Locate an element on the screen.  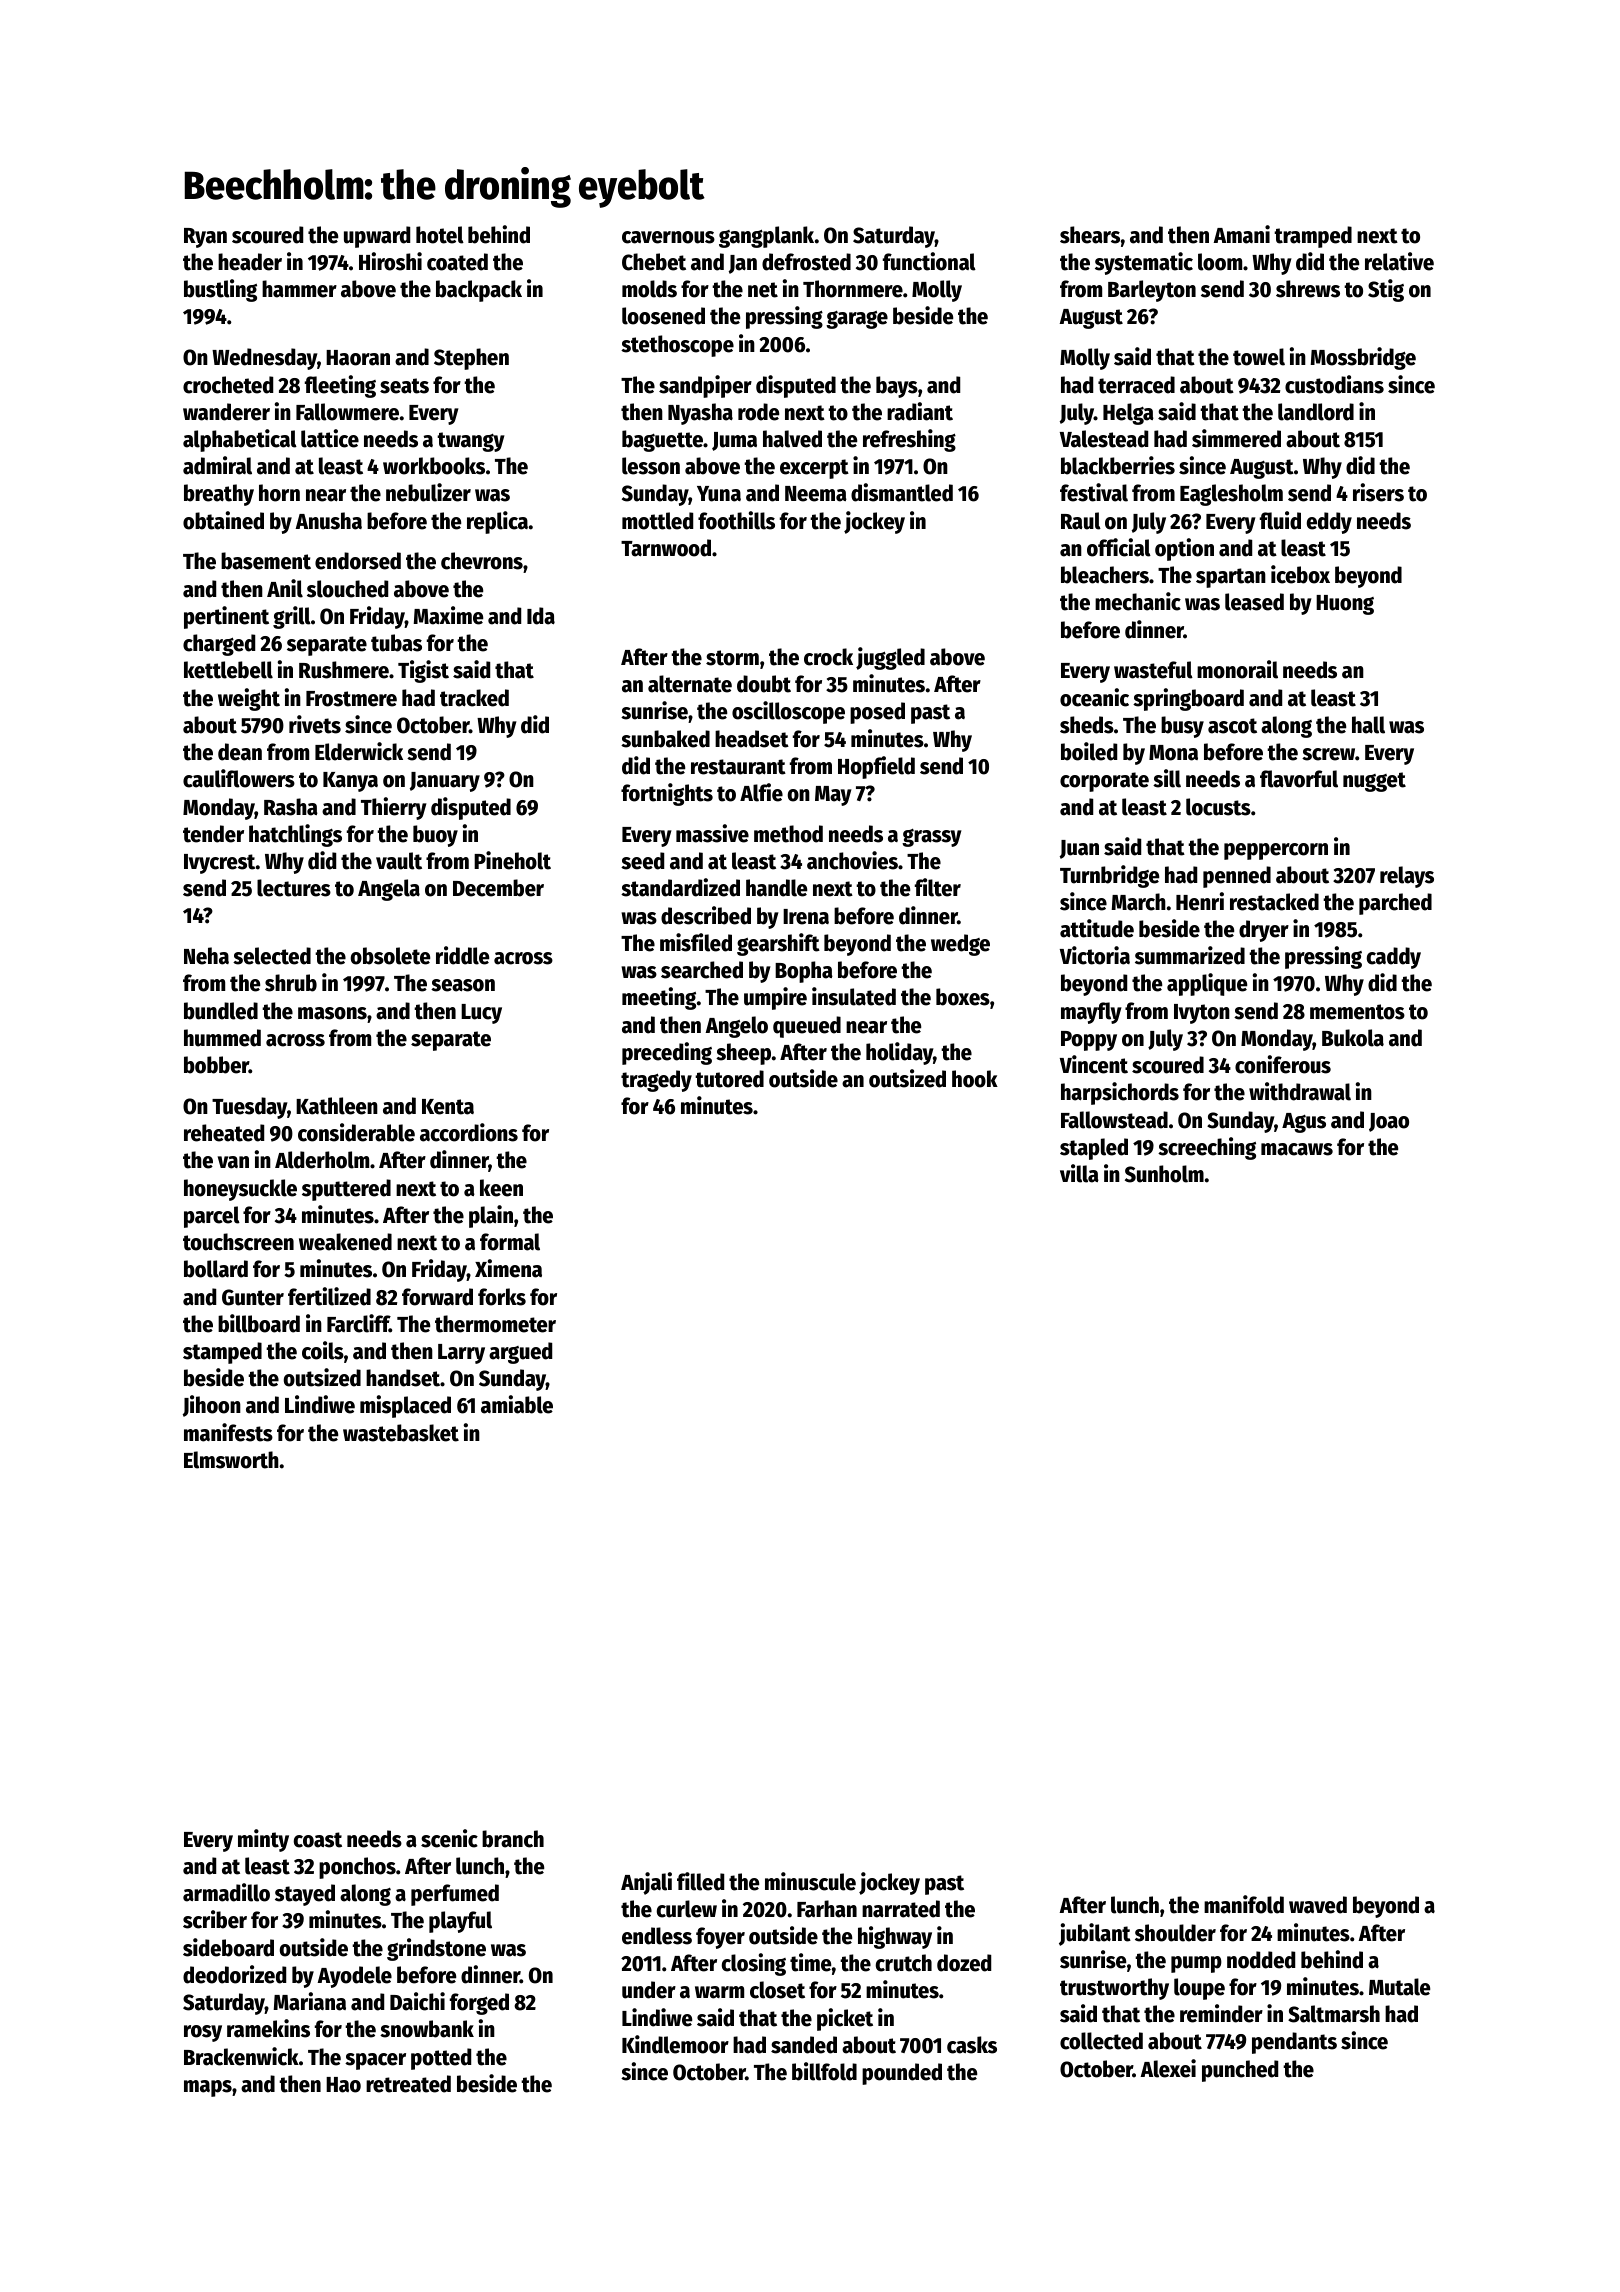
Tarnwood is located at coordinates (666, 548).
